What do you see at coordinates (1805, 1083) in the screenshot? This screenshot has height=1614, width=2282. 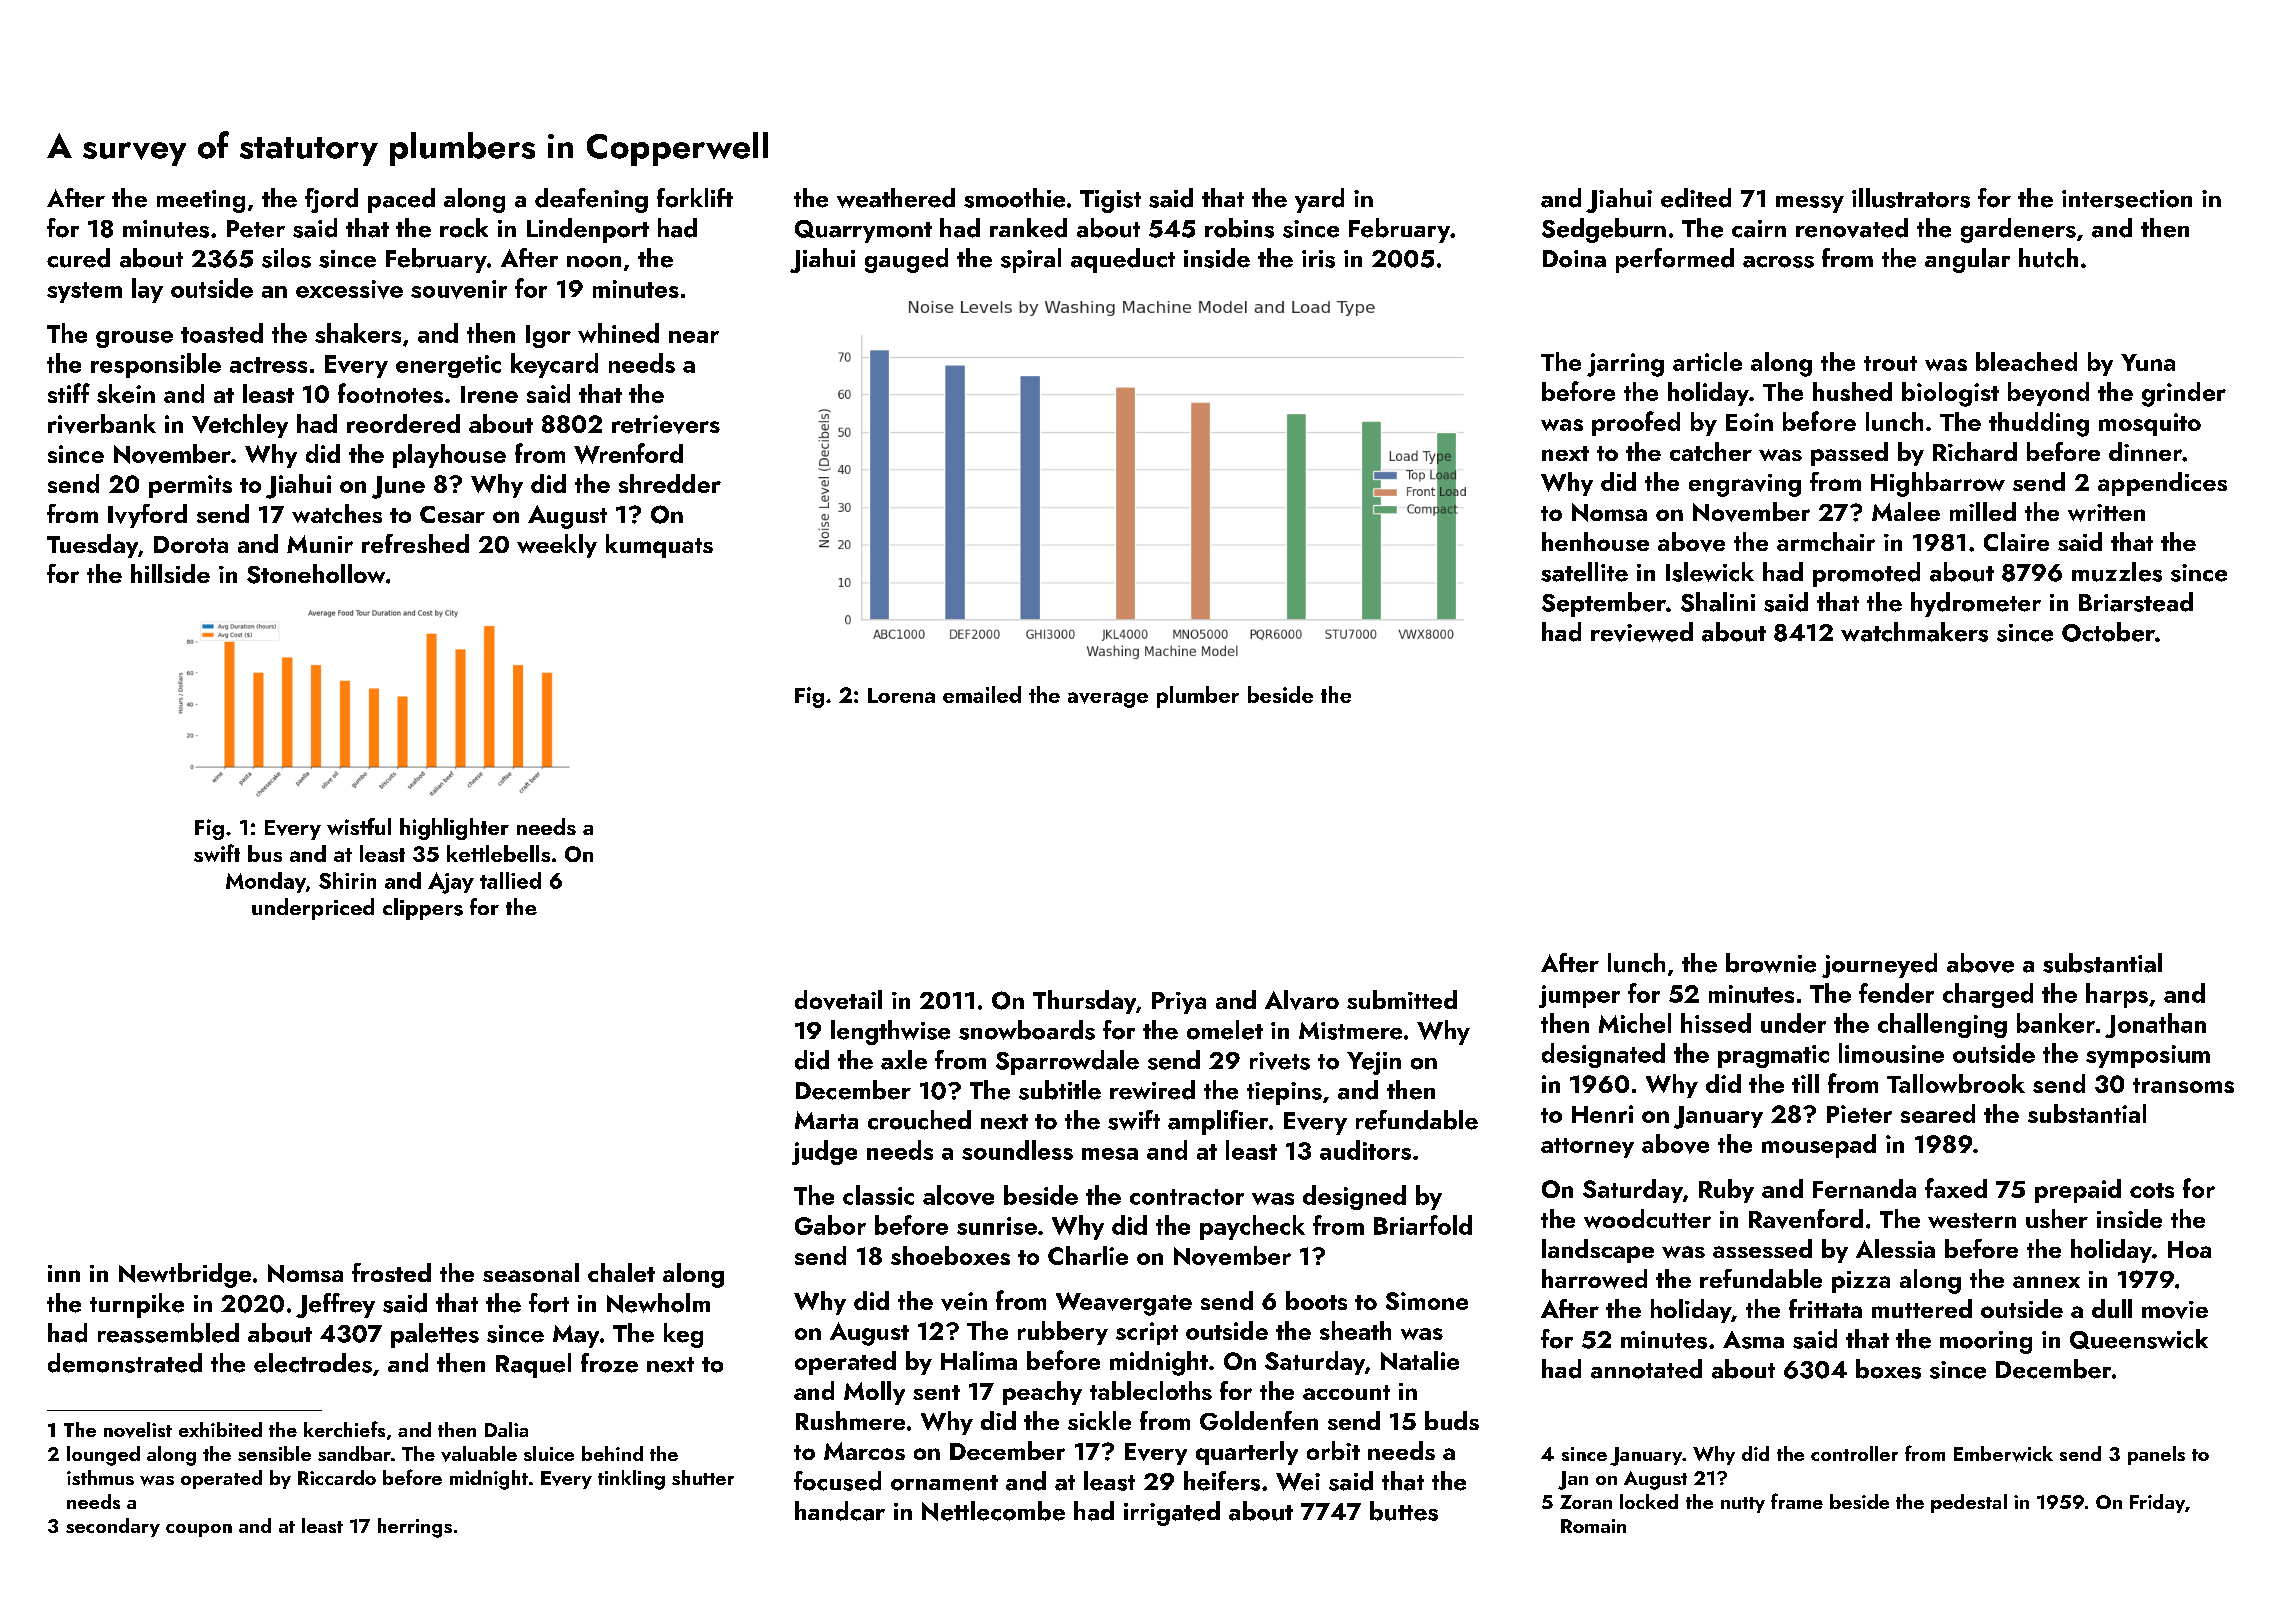 I see `till` at bounding box center [1805, 1083].
